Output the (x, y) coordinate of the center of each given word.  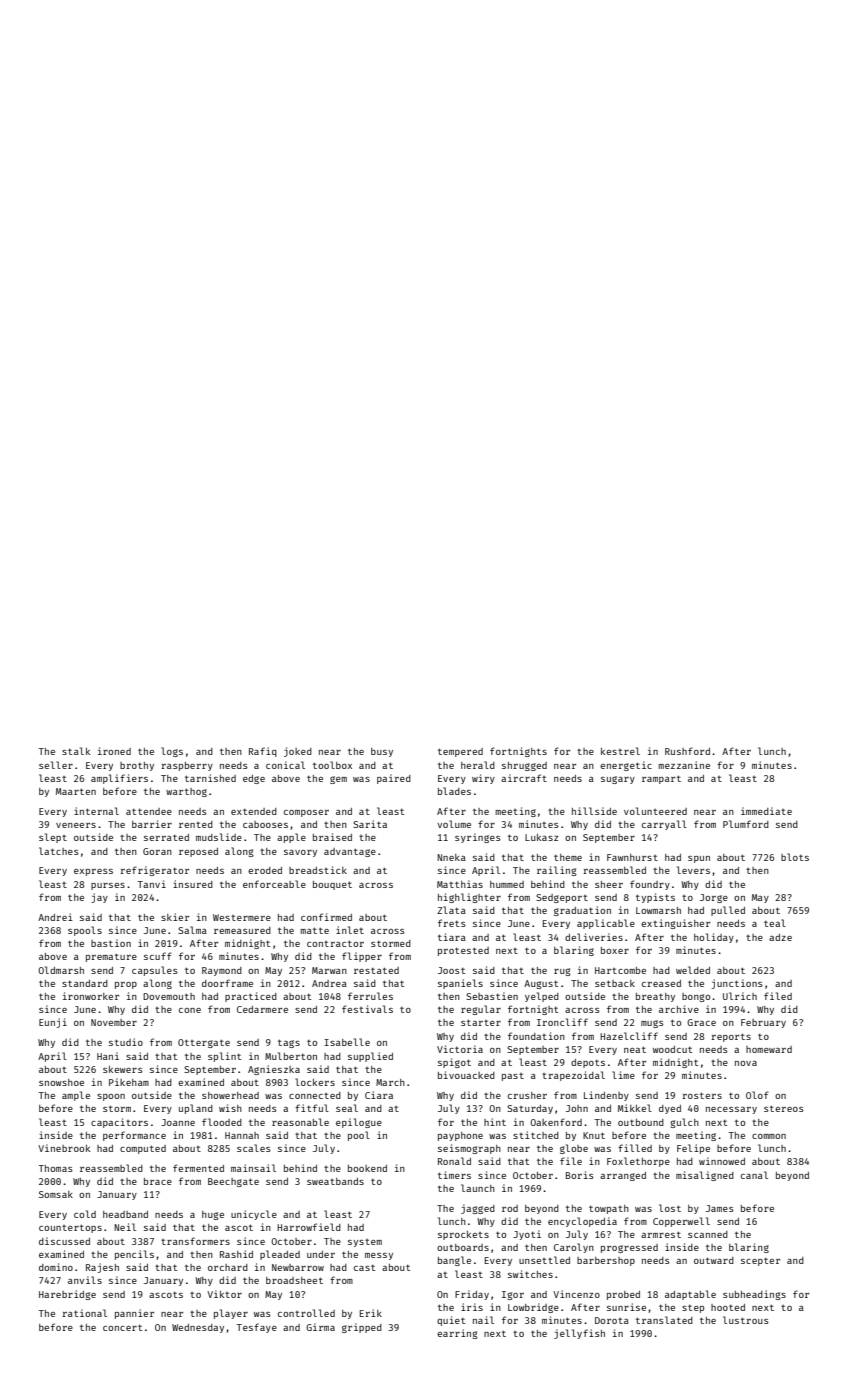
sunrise (626, 1307)
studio (126, 1042)
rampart (661, 779)
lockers (315, 1082)
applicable (606, 924)
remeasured (242, 930)
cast (364, 1267)
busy (382, 752)
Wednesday (198, 1328)
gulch (684, 1123)
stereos (784, 1108)
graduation (582, 911)
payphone (460, 1136)
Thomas (56, 1168)
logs (172, 752)
